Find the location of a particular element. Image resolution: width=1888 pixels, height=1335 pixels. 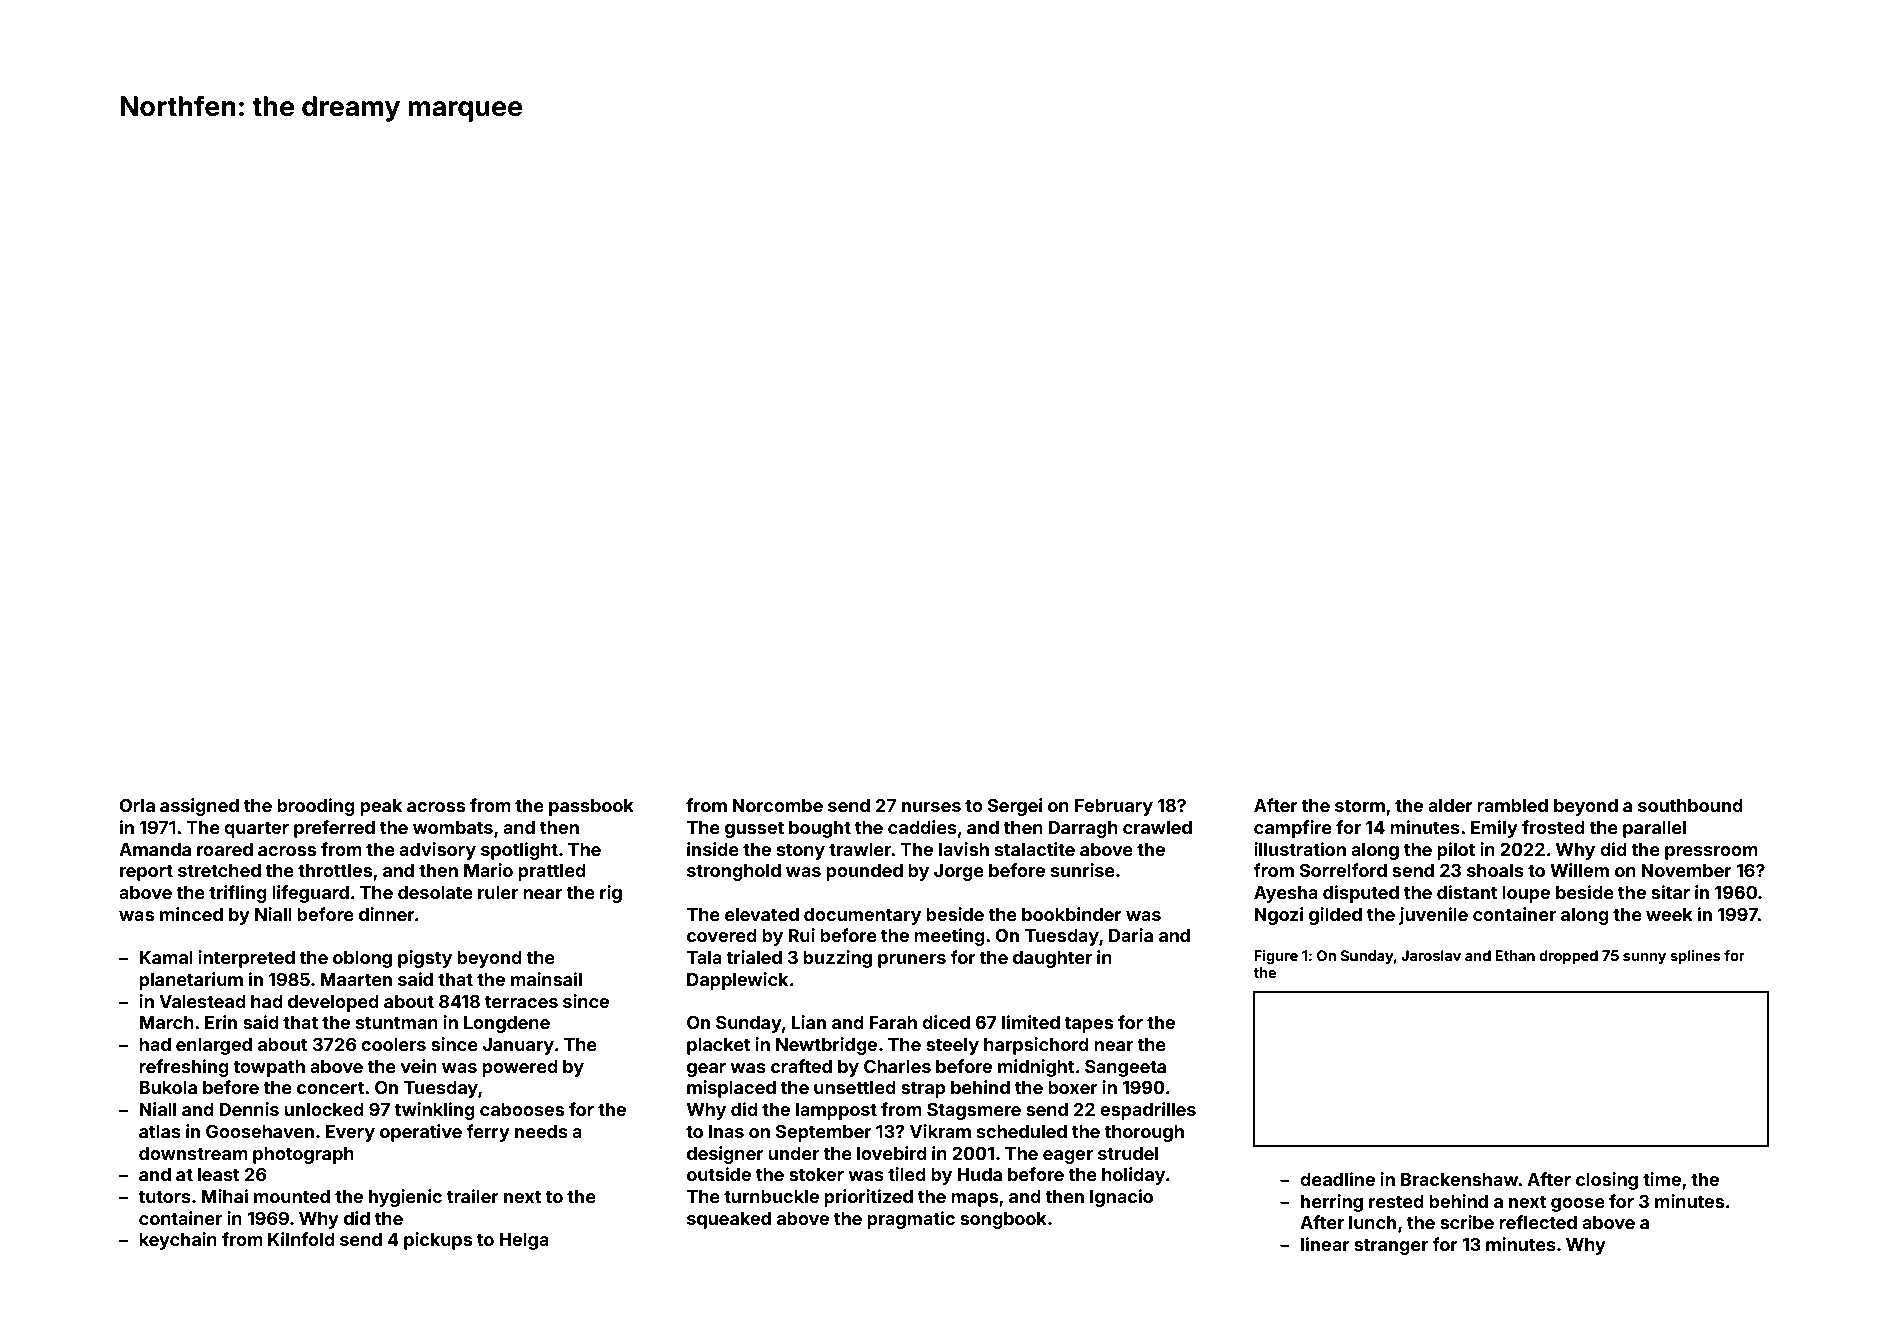

interpreted is located at coordinates (246, 959).
